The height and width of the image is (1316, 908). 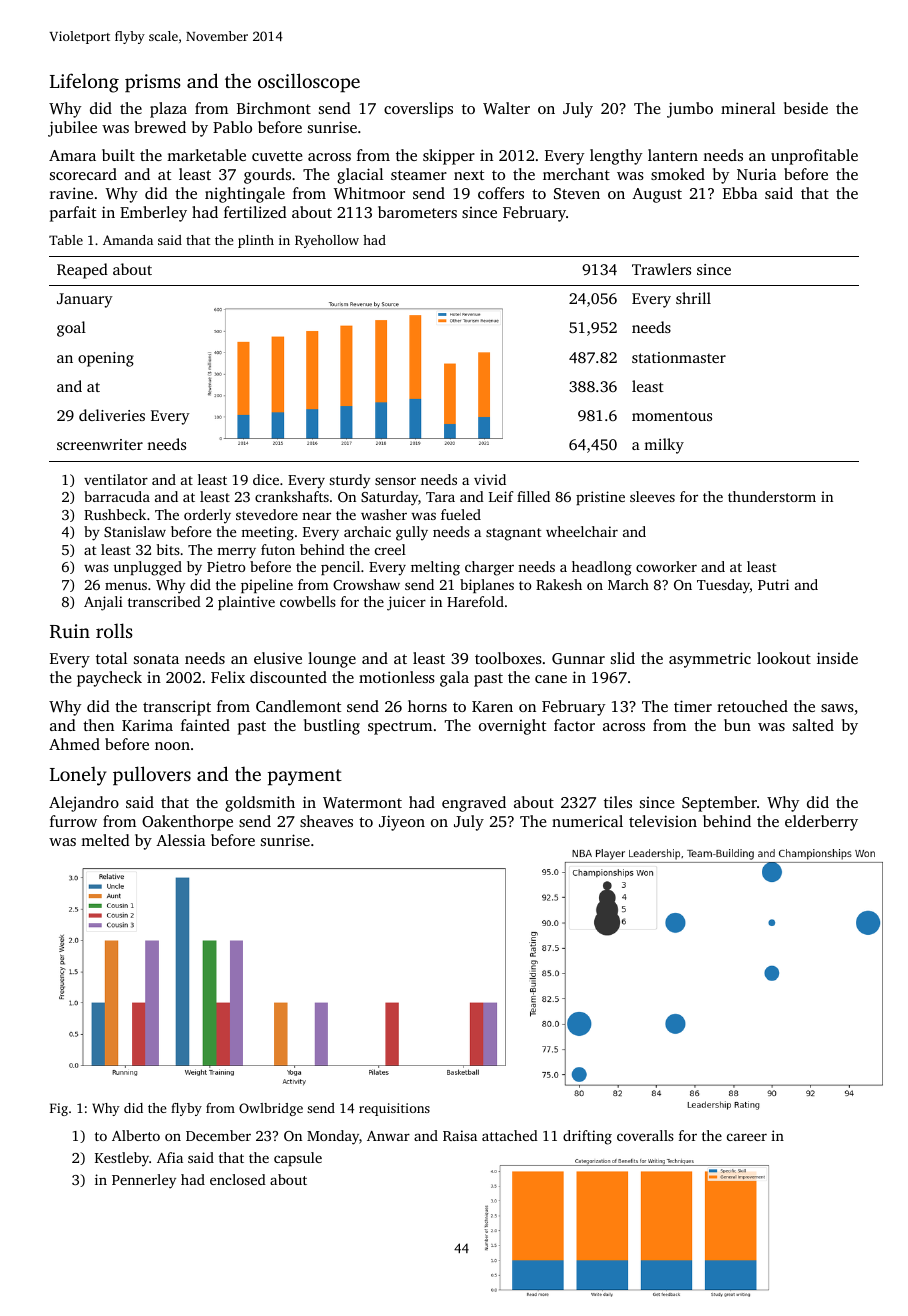 What do you see at coordinates (821, 823) in the image?
I see `elderberry` at bounding box center [821, 823].
